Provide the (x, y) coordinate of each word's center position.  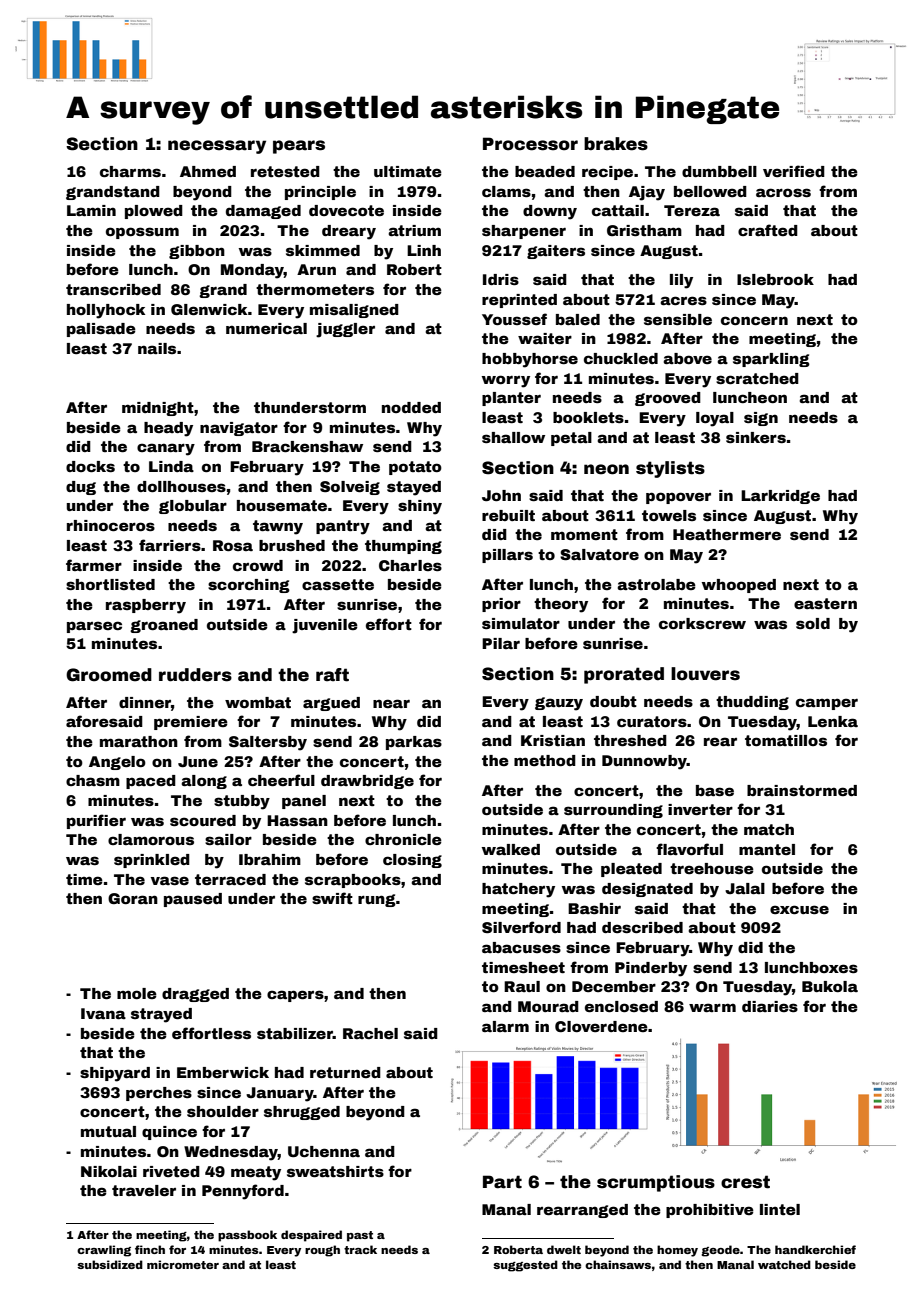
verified (794, 171)
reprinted (519, 301)
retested (285, 171)
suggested (525, 1266)
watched (784, 1264)
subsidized (110, 1264)
